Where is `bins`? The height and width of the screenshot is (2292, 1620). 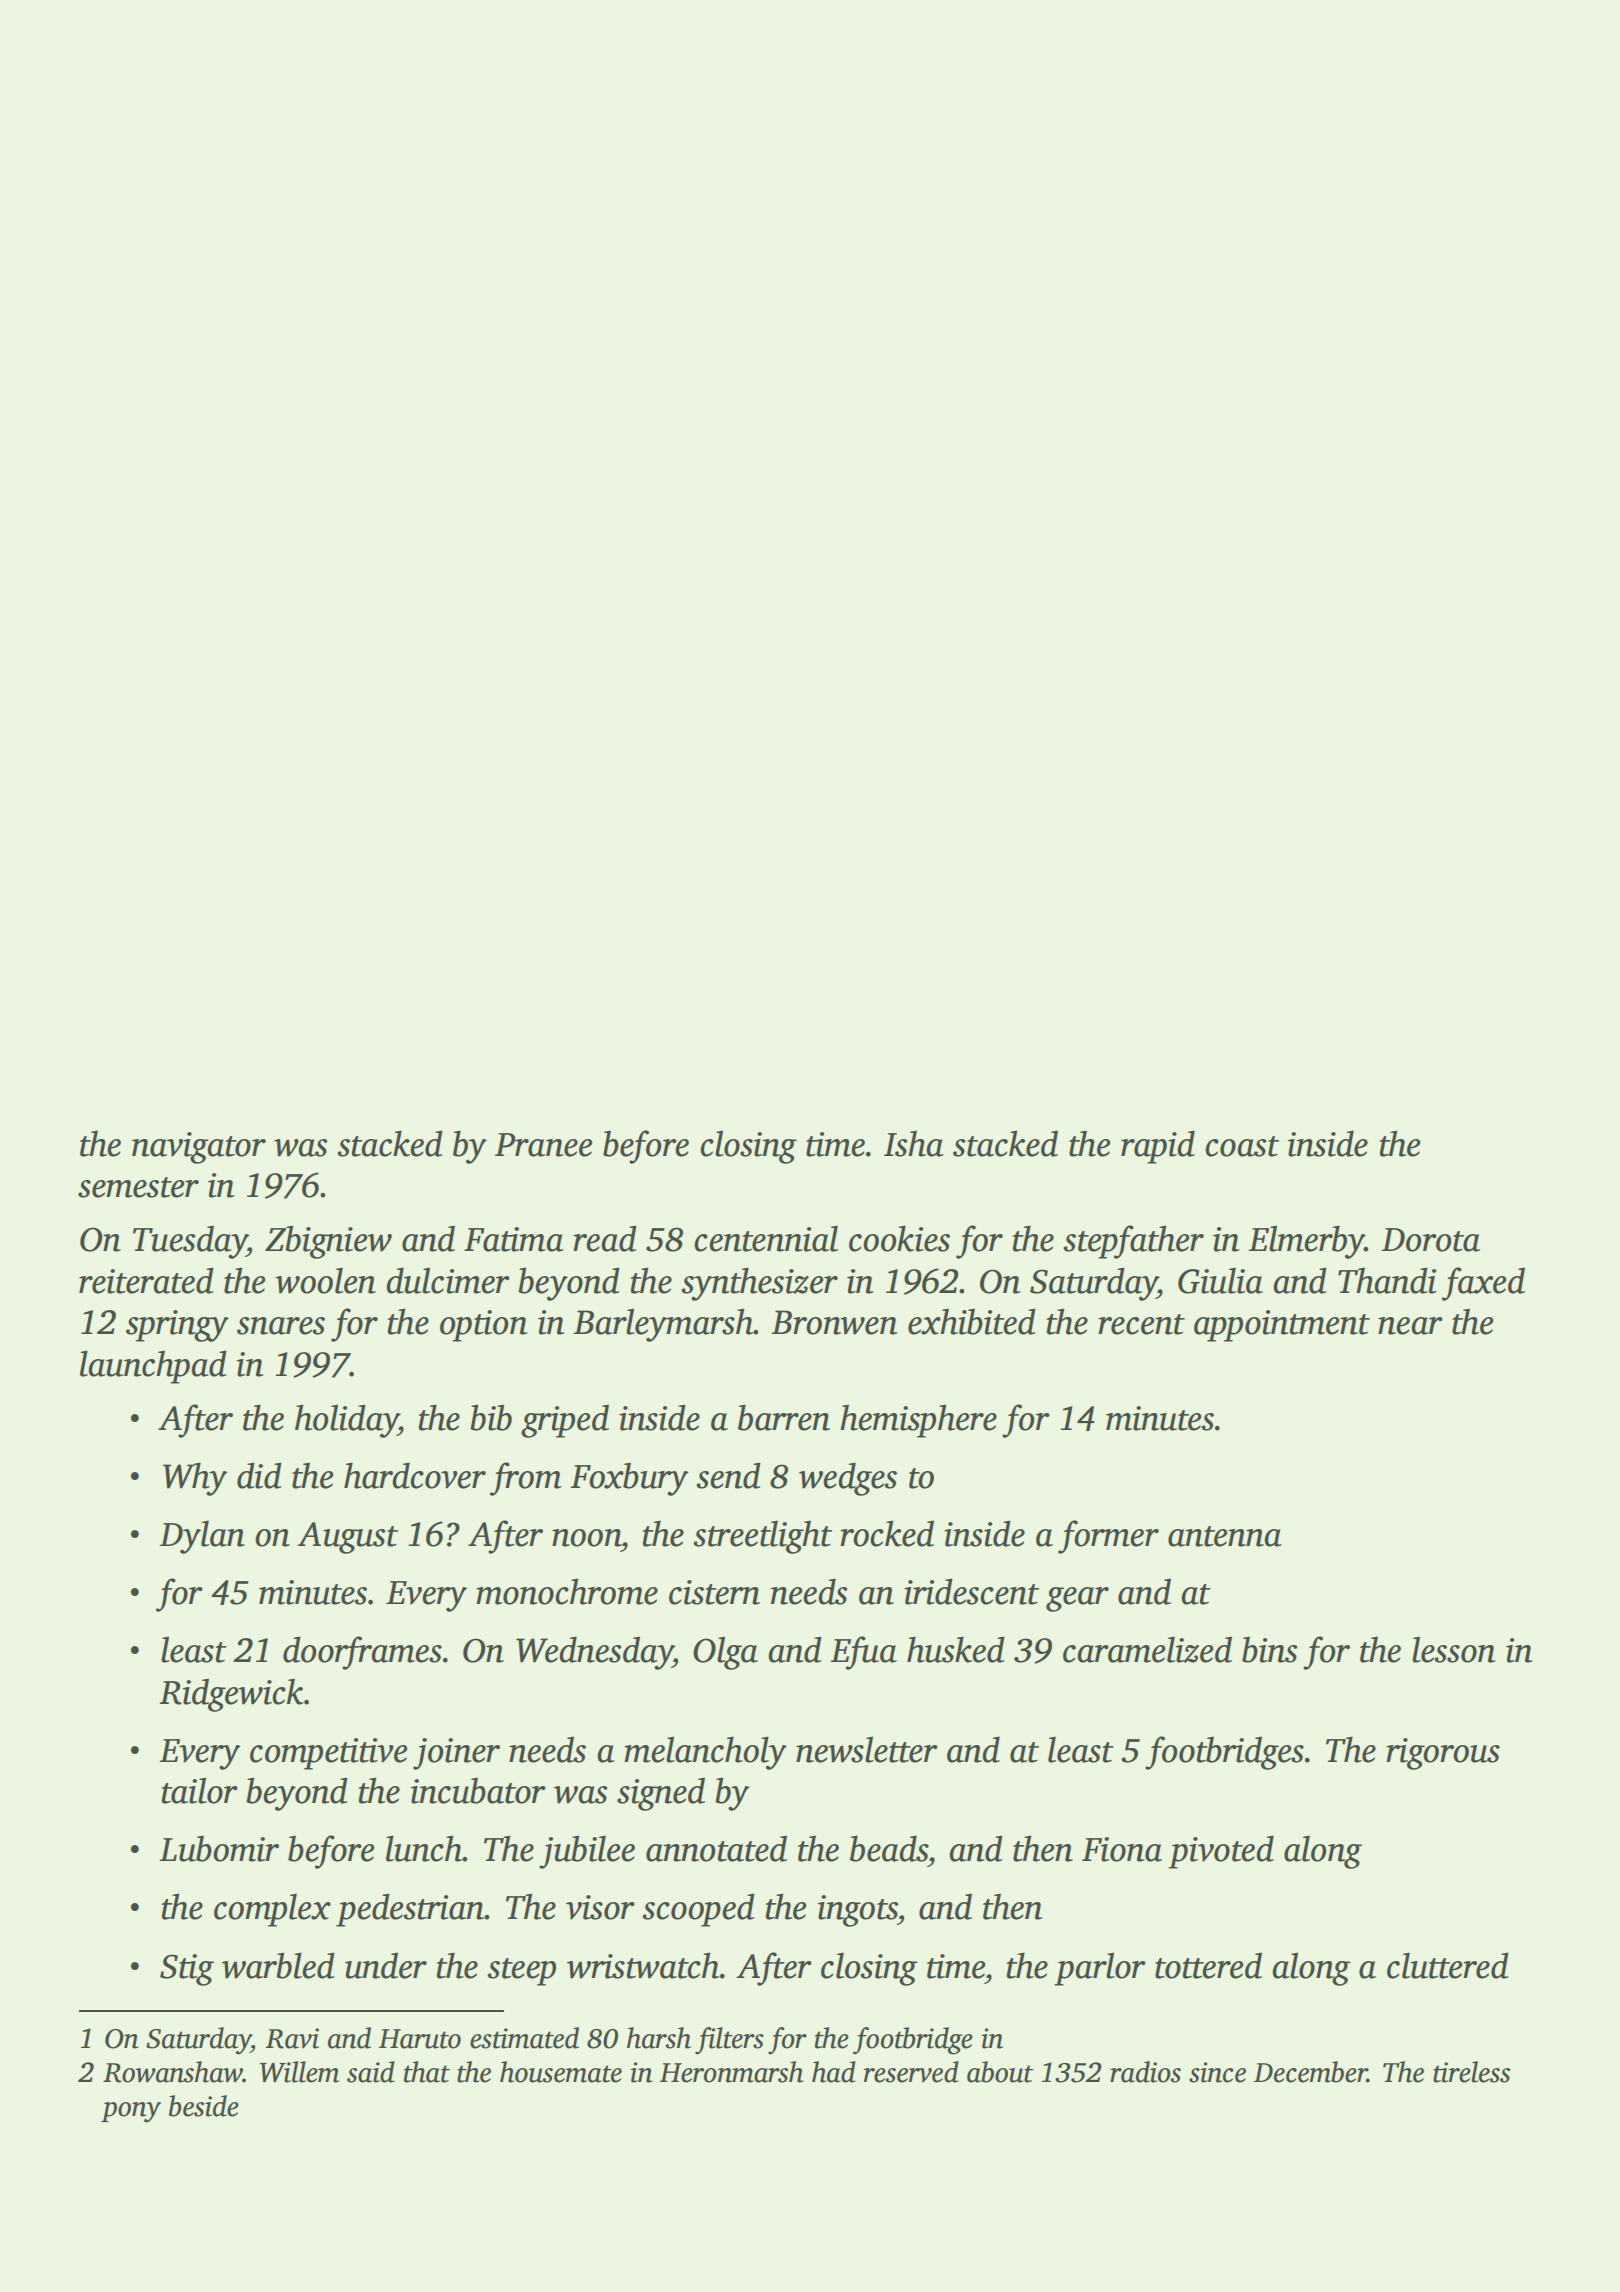
bins is located at coordinates (1269, 1650).
